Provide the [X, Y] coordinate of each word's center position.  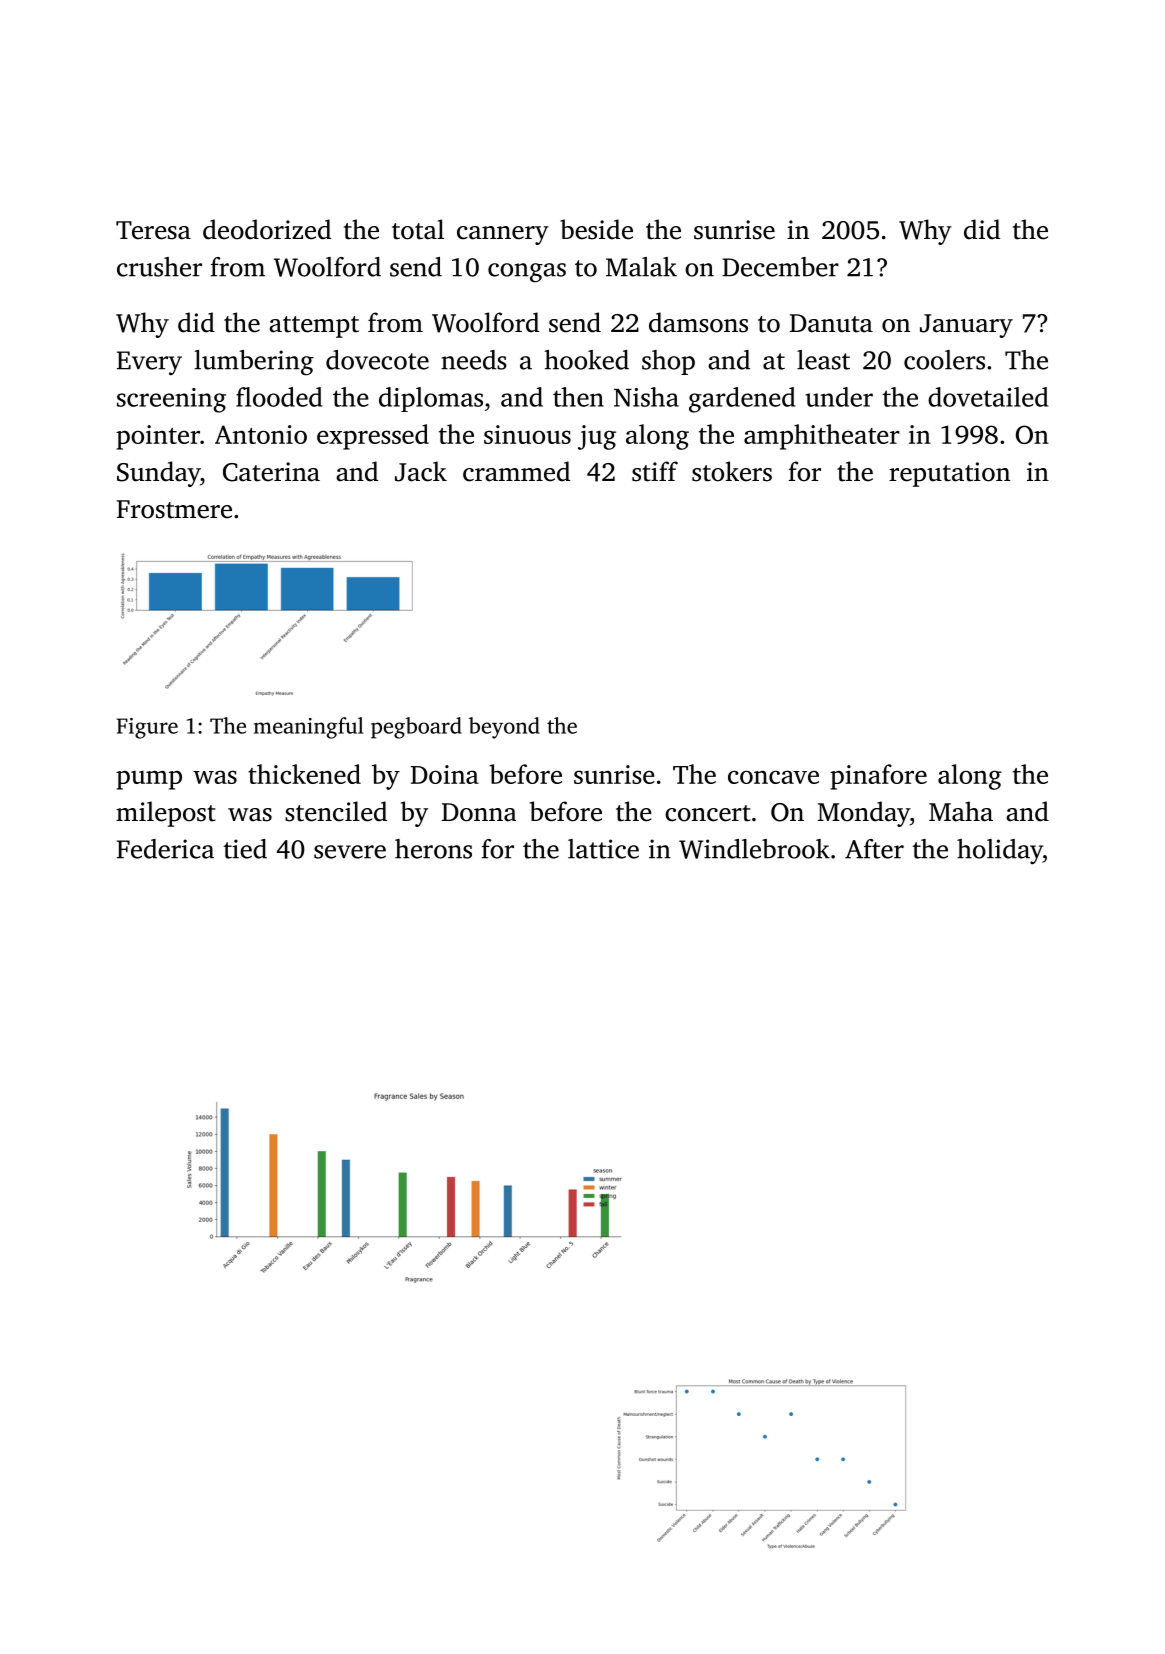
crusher [159, 267]
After [874, 849]
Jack [421, 471]
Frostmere [174, 509]
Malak [641, 267]
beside [596, 229]
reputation [949, 474]
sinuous [527, 434]
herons [433, 849]
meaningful [308, 728]
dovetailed [988, 397]
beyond [504, 728]
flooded [279, 397]
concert [708, 813]
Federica [165, 849]
